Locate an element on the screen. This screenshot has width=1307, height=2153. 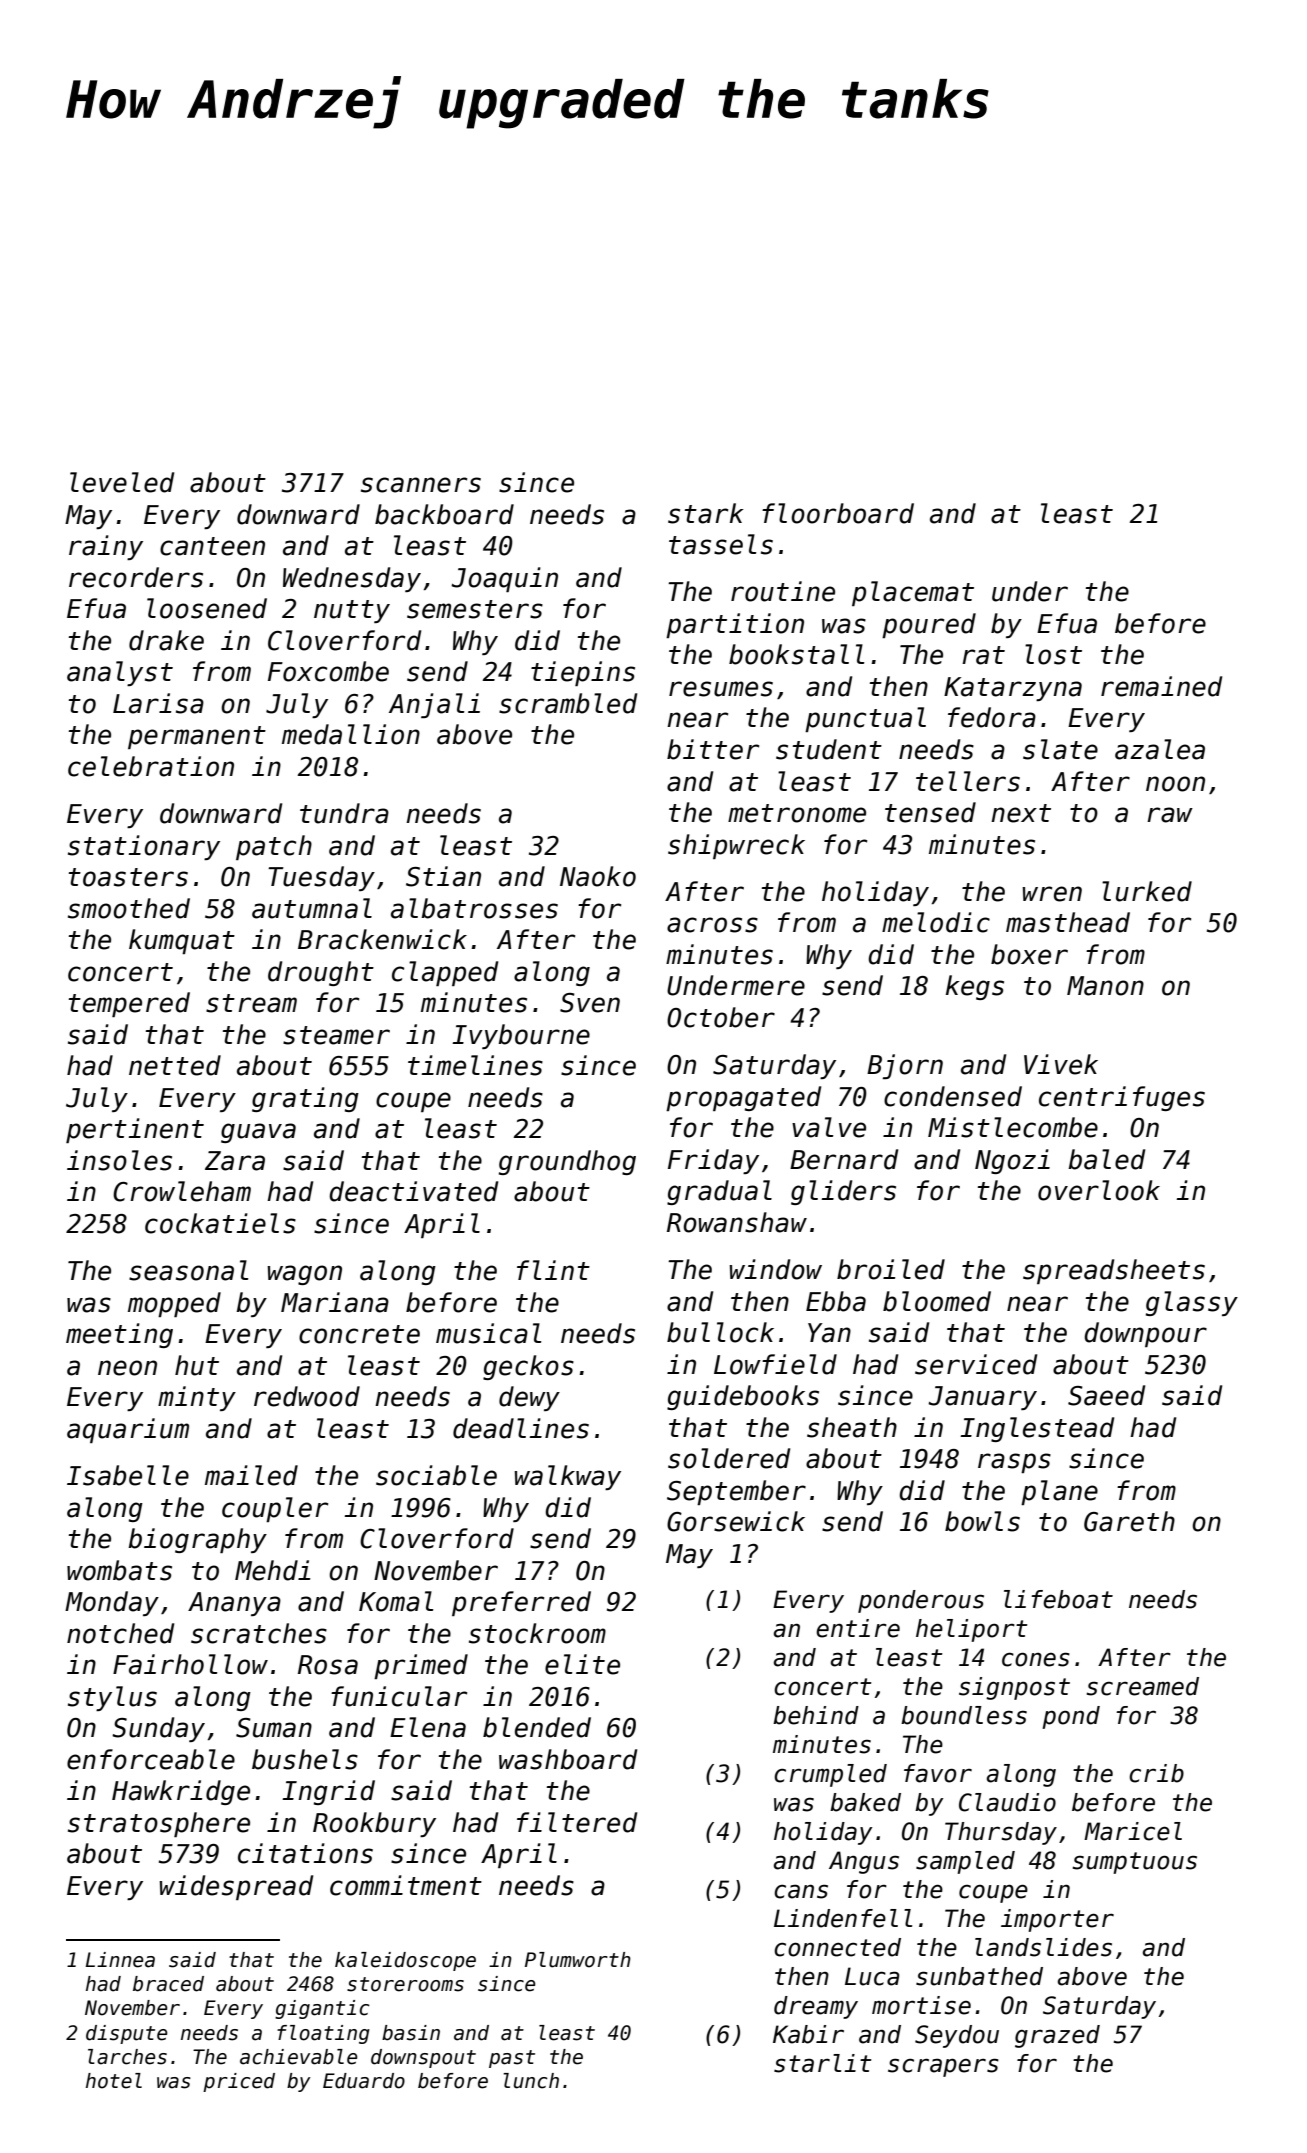
Wednesday is located at coordinates (352, 579).
